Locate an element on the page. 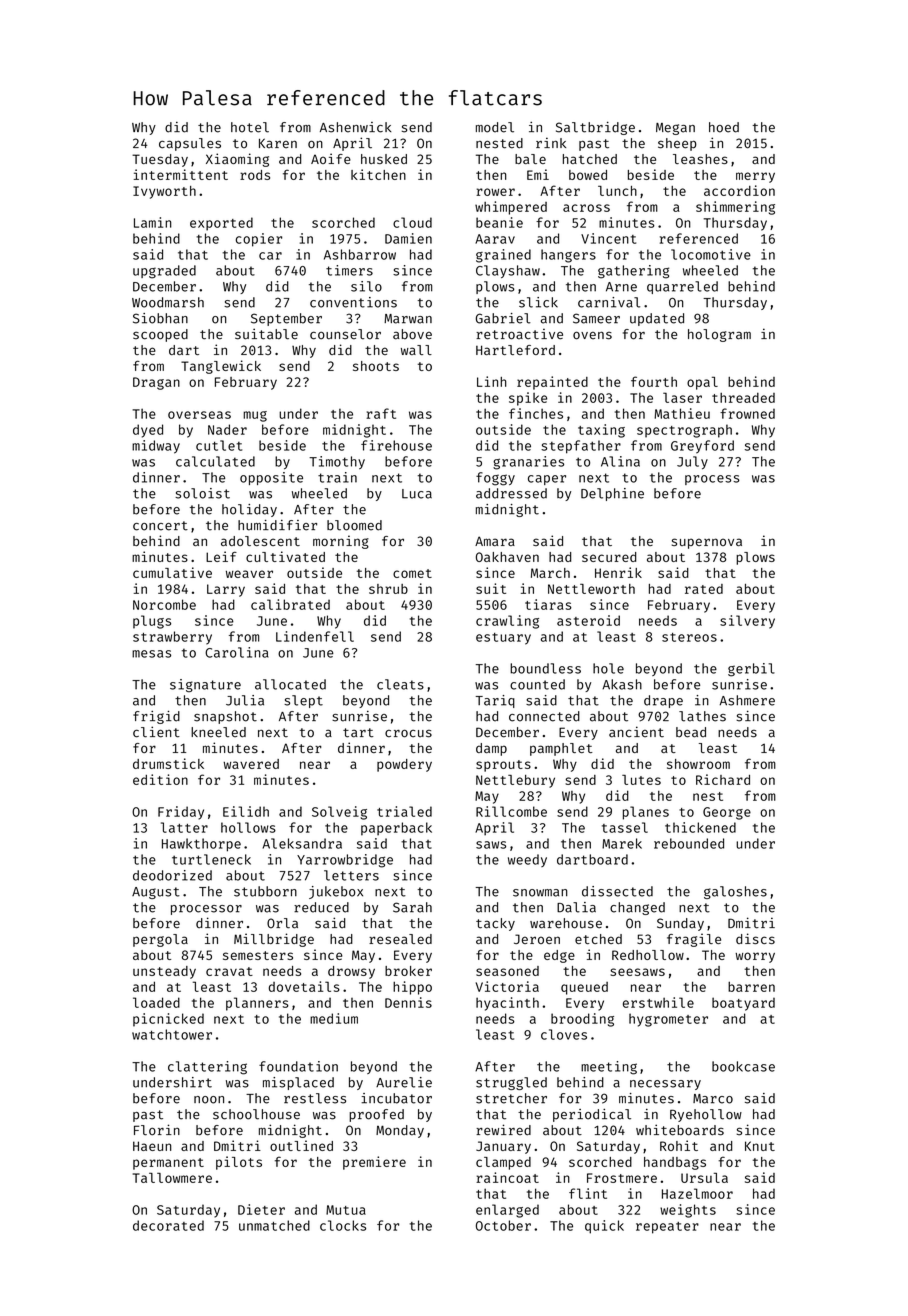 The width and height of the document is (908, 1316). mesas is located at coordinates (151, 654).
